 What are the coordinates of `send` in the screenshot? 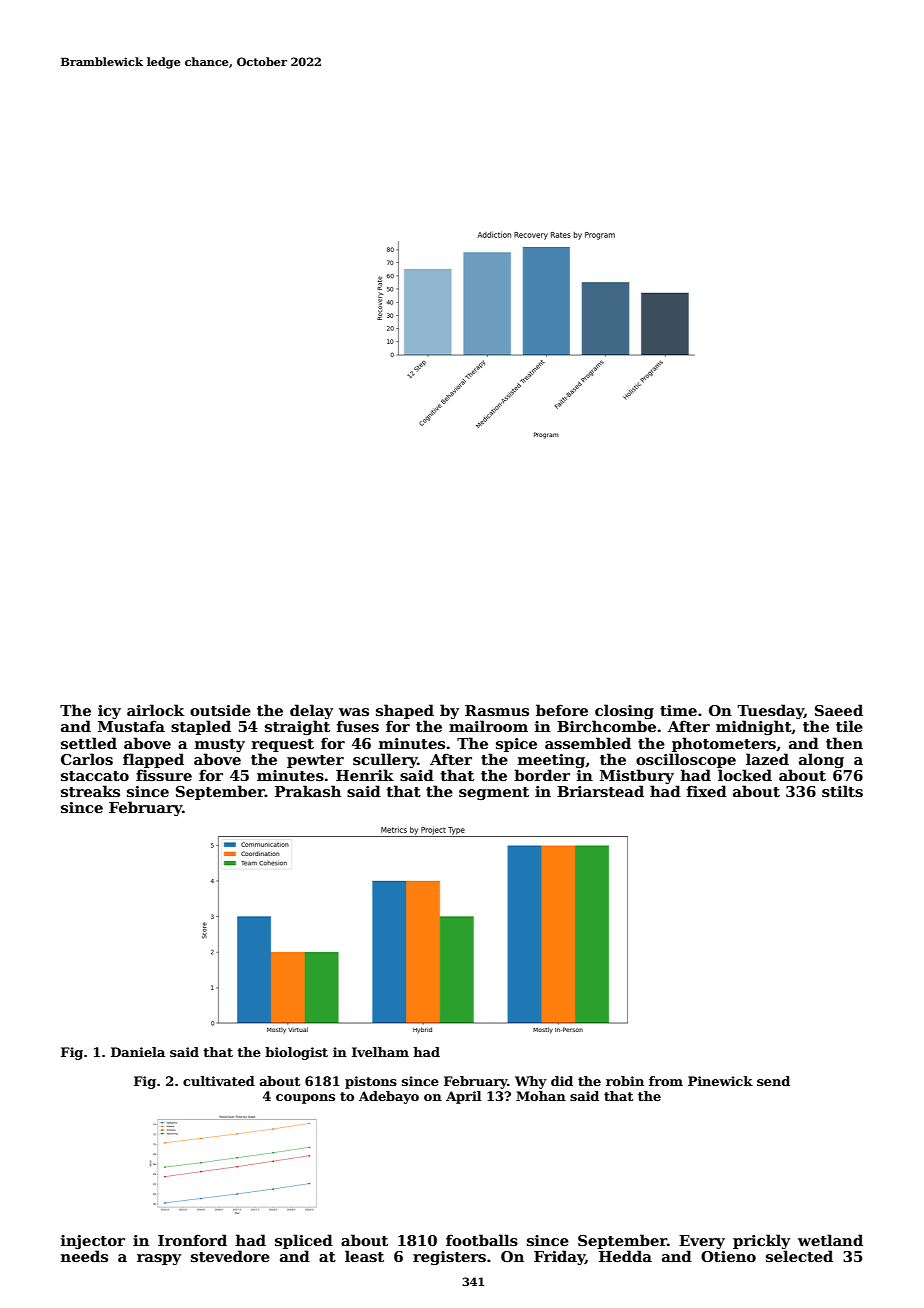 It's located at (773, 1081).
